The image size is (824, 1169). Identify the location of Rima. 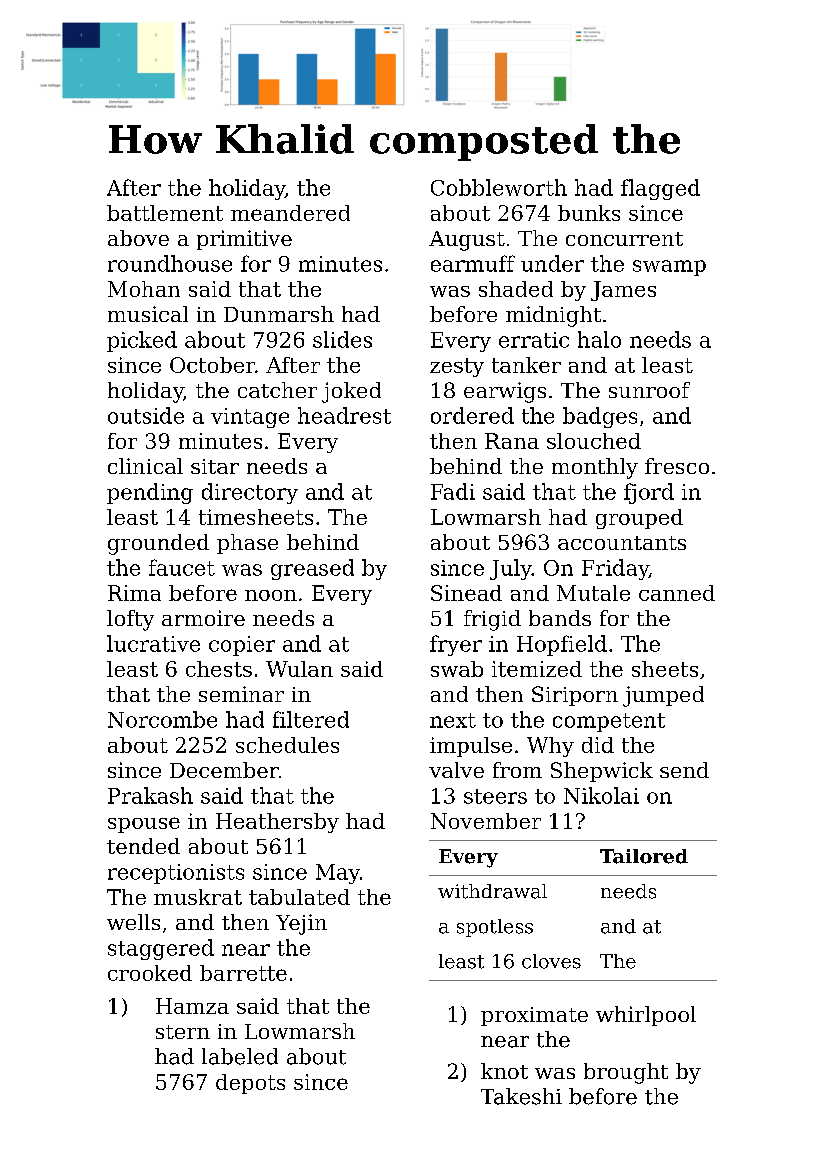
(134, 593).
